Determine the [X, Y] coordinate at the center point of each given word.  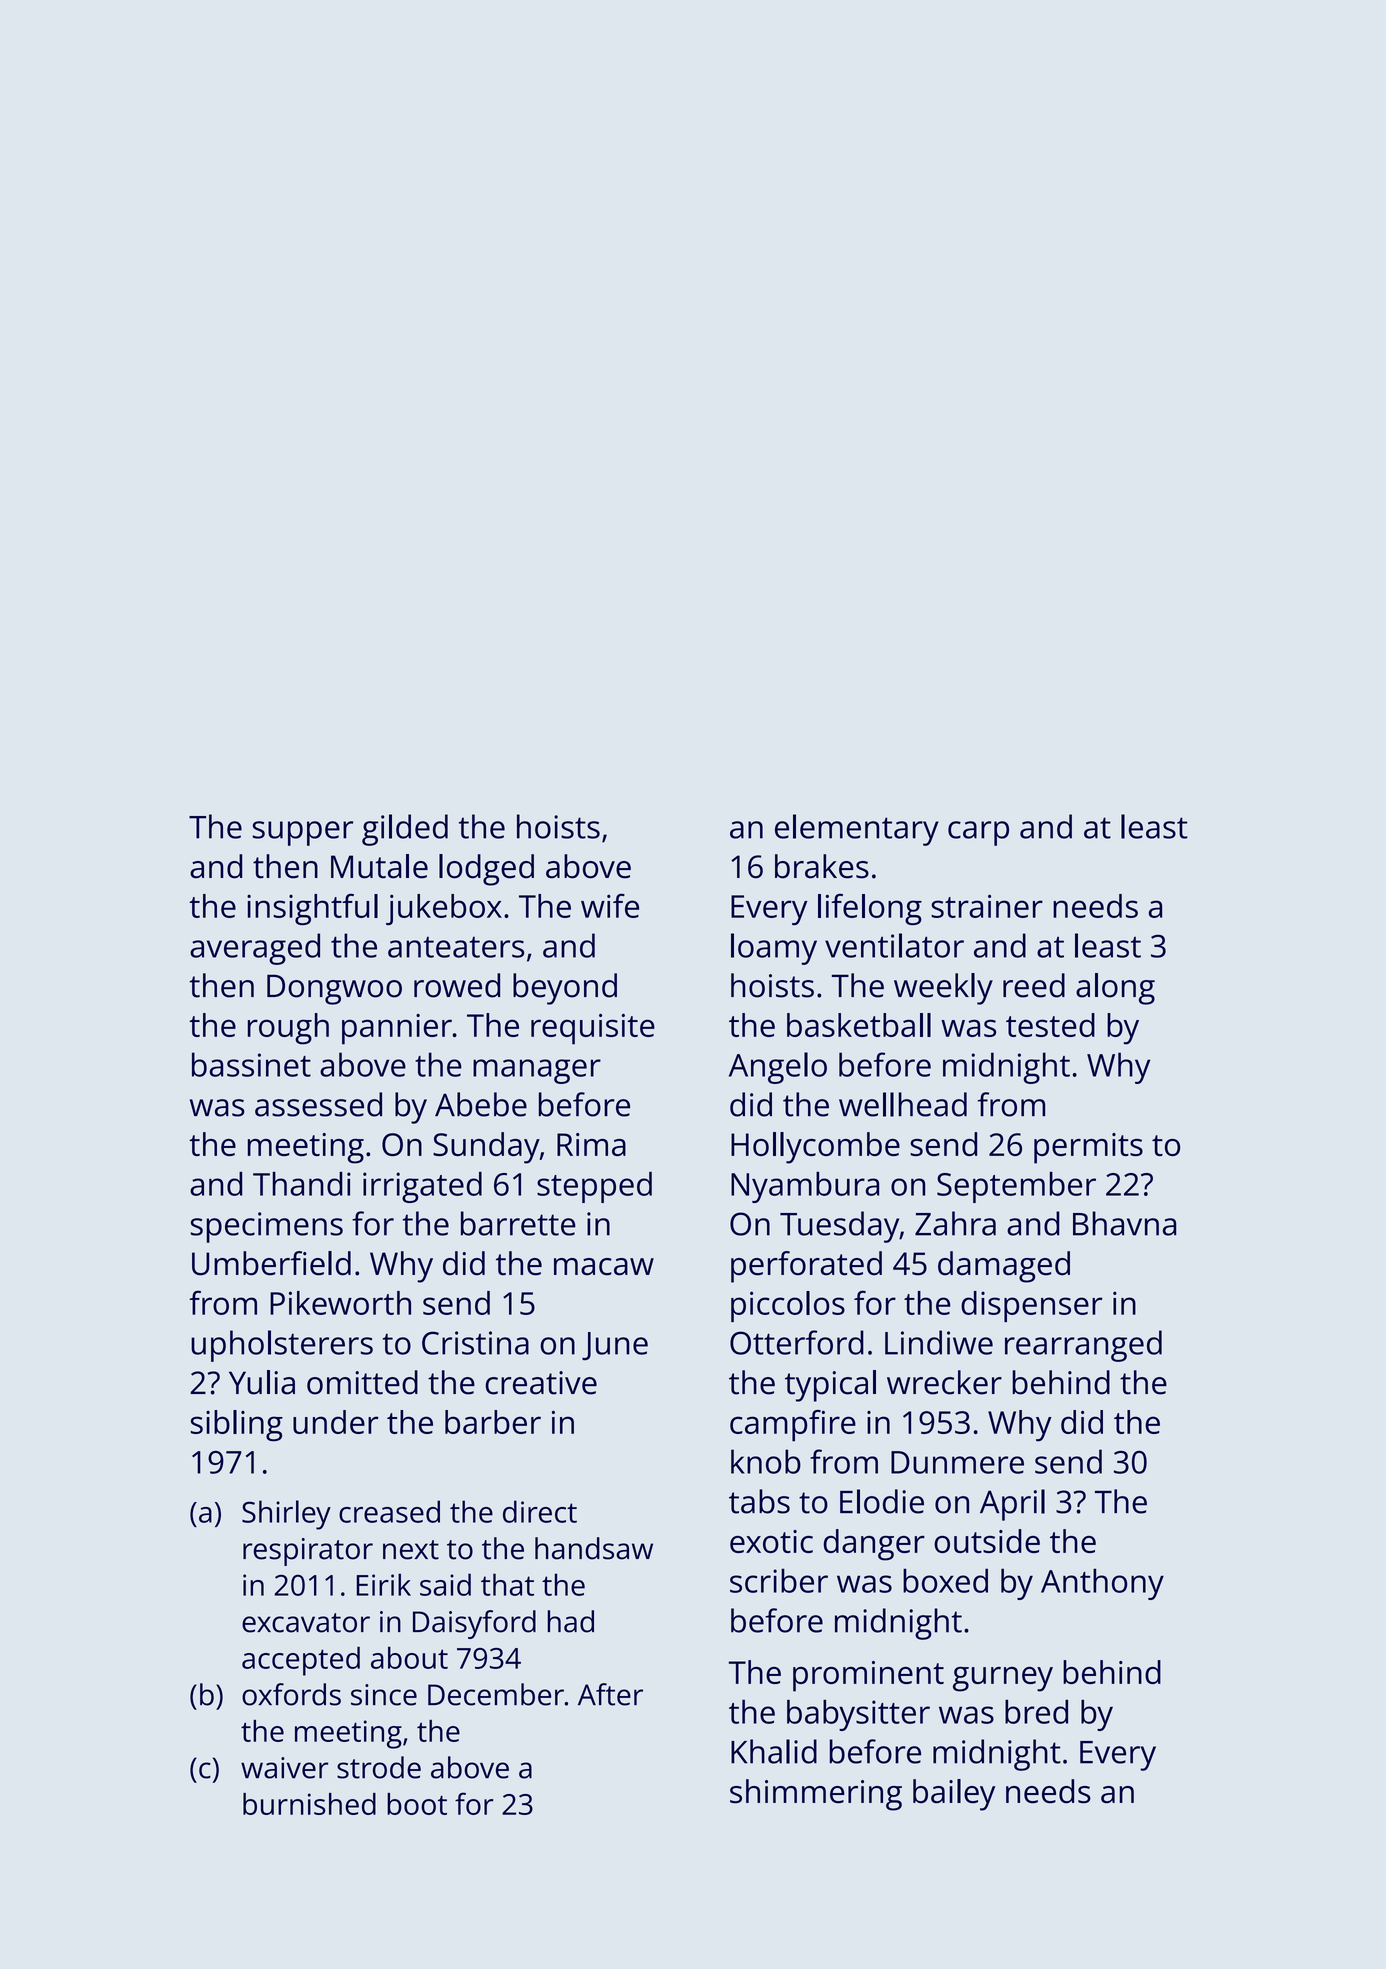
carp [978, 833]
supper [302, 833]
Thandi [302, 1184]
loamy [774, 949]
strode [379, 1767]
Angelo [778, 1068]
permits [1088, 1148]
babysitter [858, 1715]
